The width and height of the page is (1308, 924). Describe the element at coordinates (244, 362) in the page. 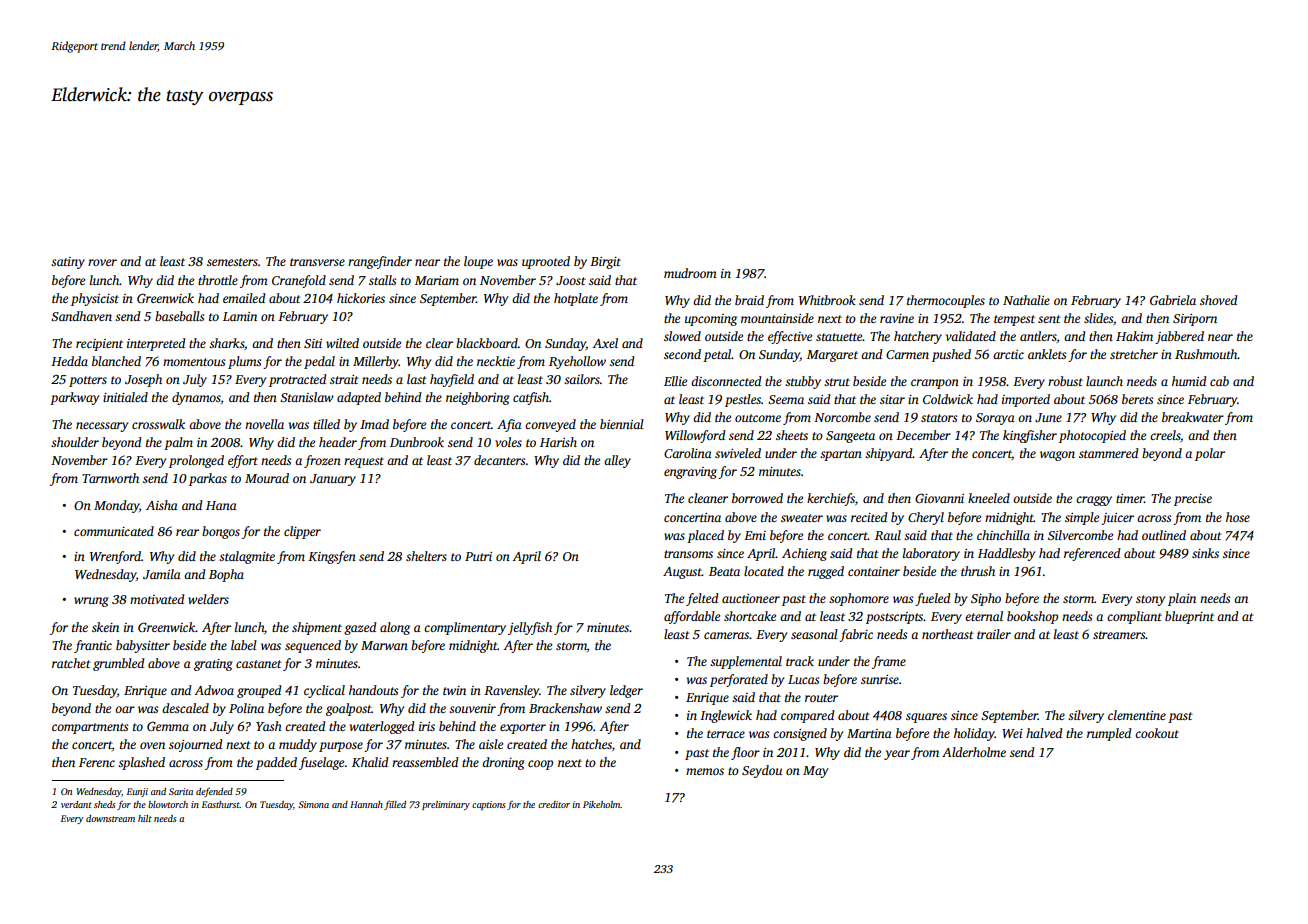

I see `plums` at that location.
